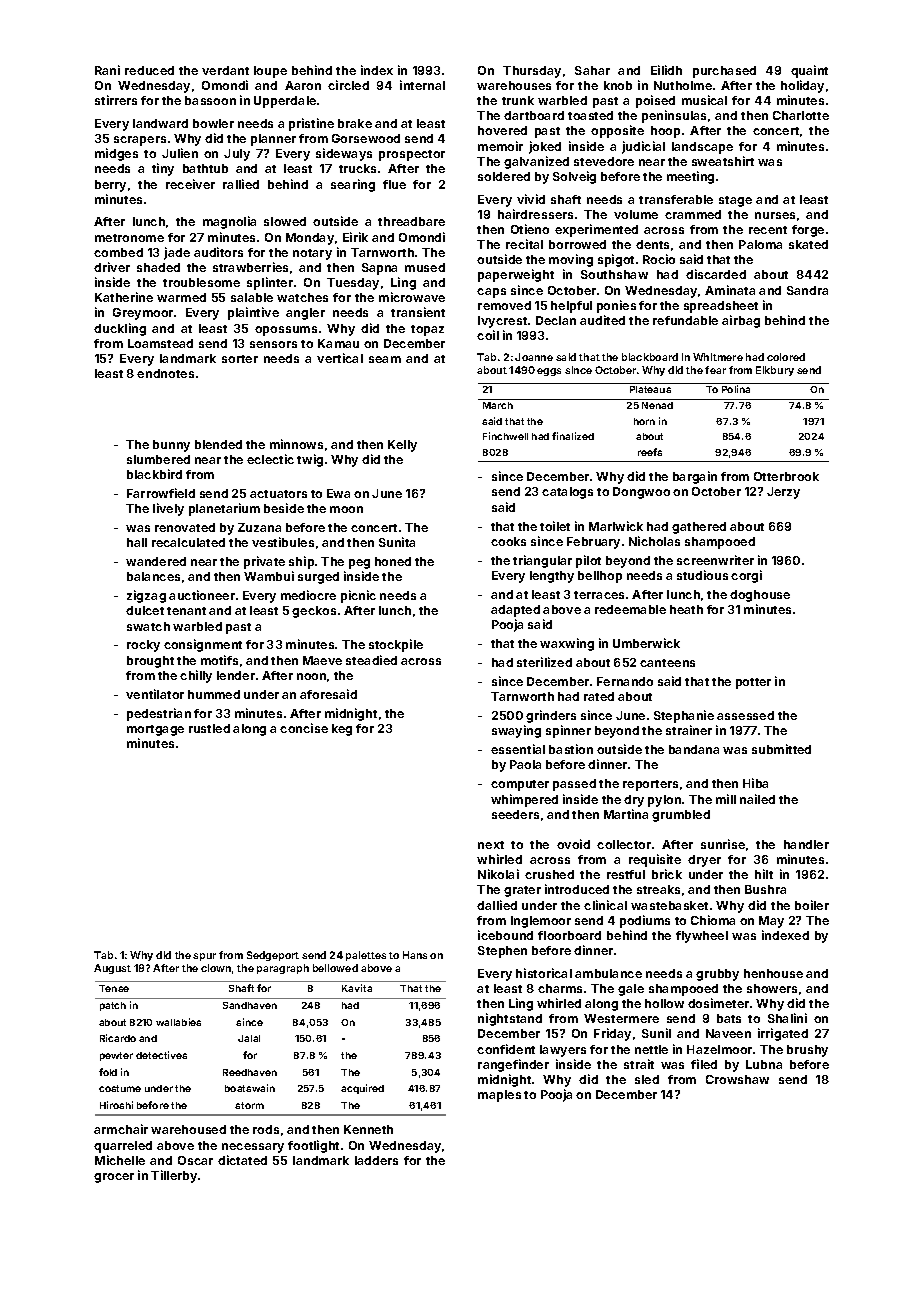 This screenshot has height=1308, width=924. Describe the element at coordinates (724, 72) in the screenshot. I see `purchased` at that location.
